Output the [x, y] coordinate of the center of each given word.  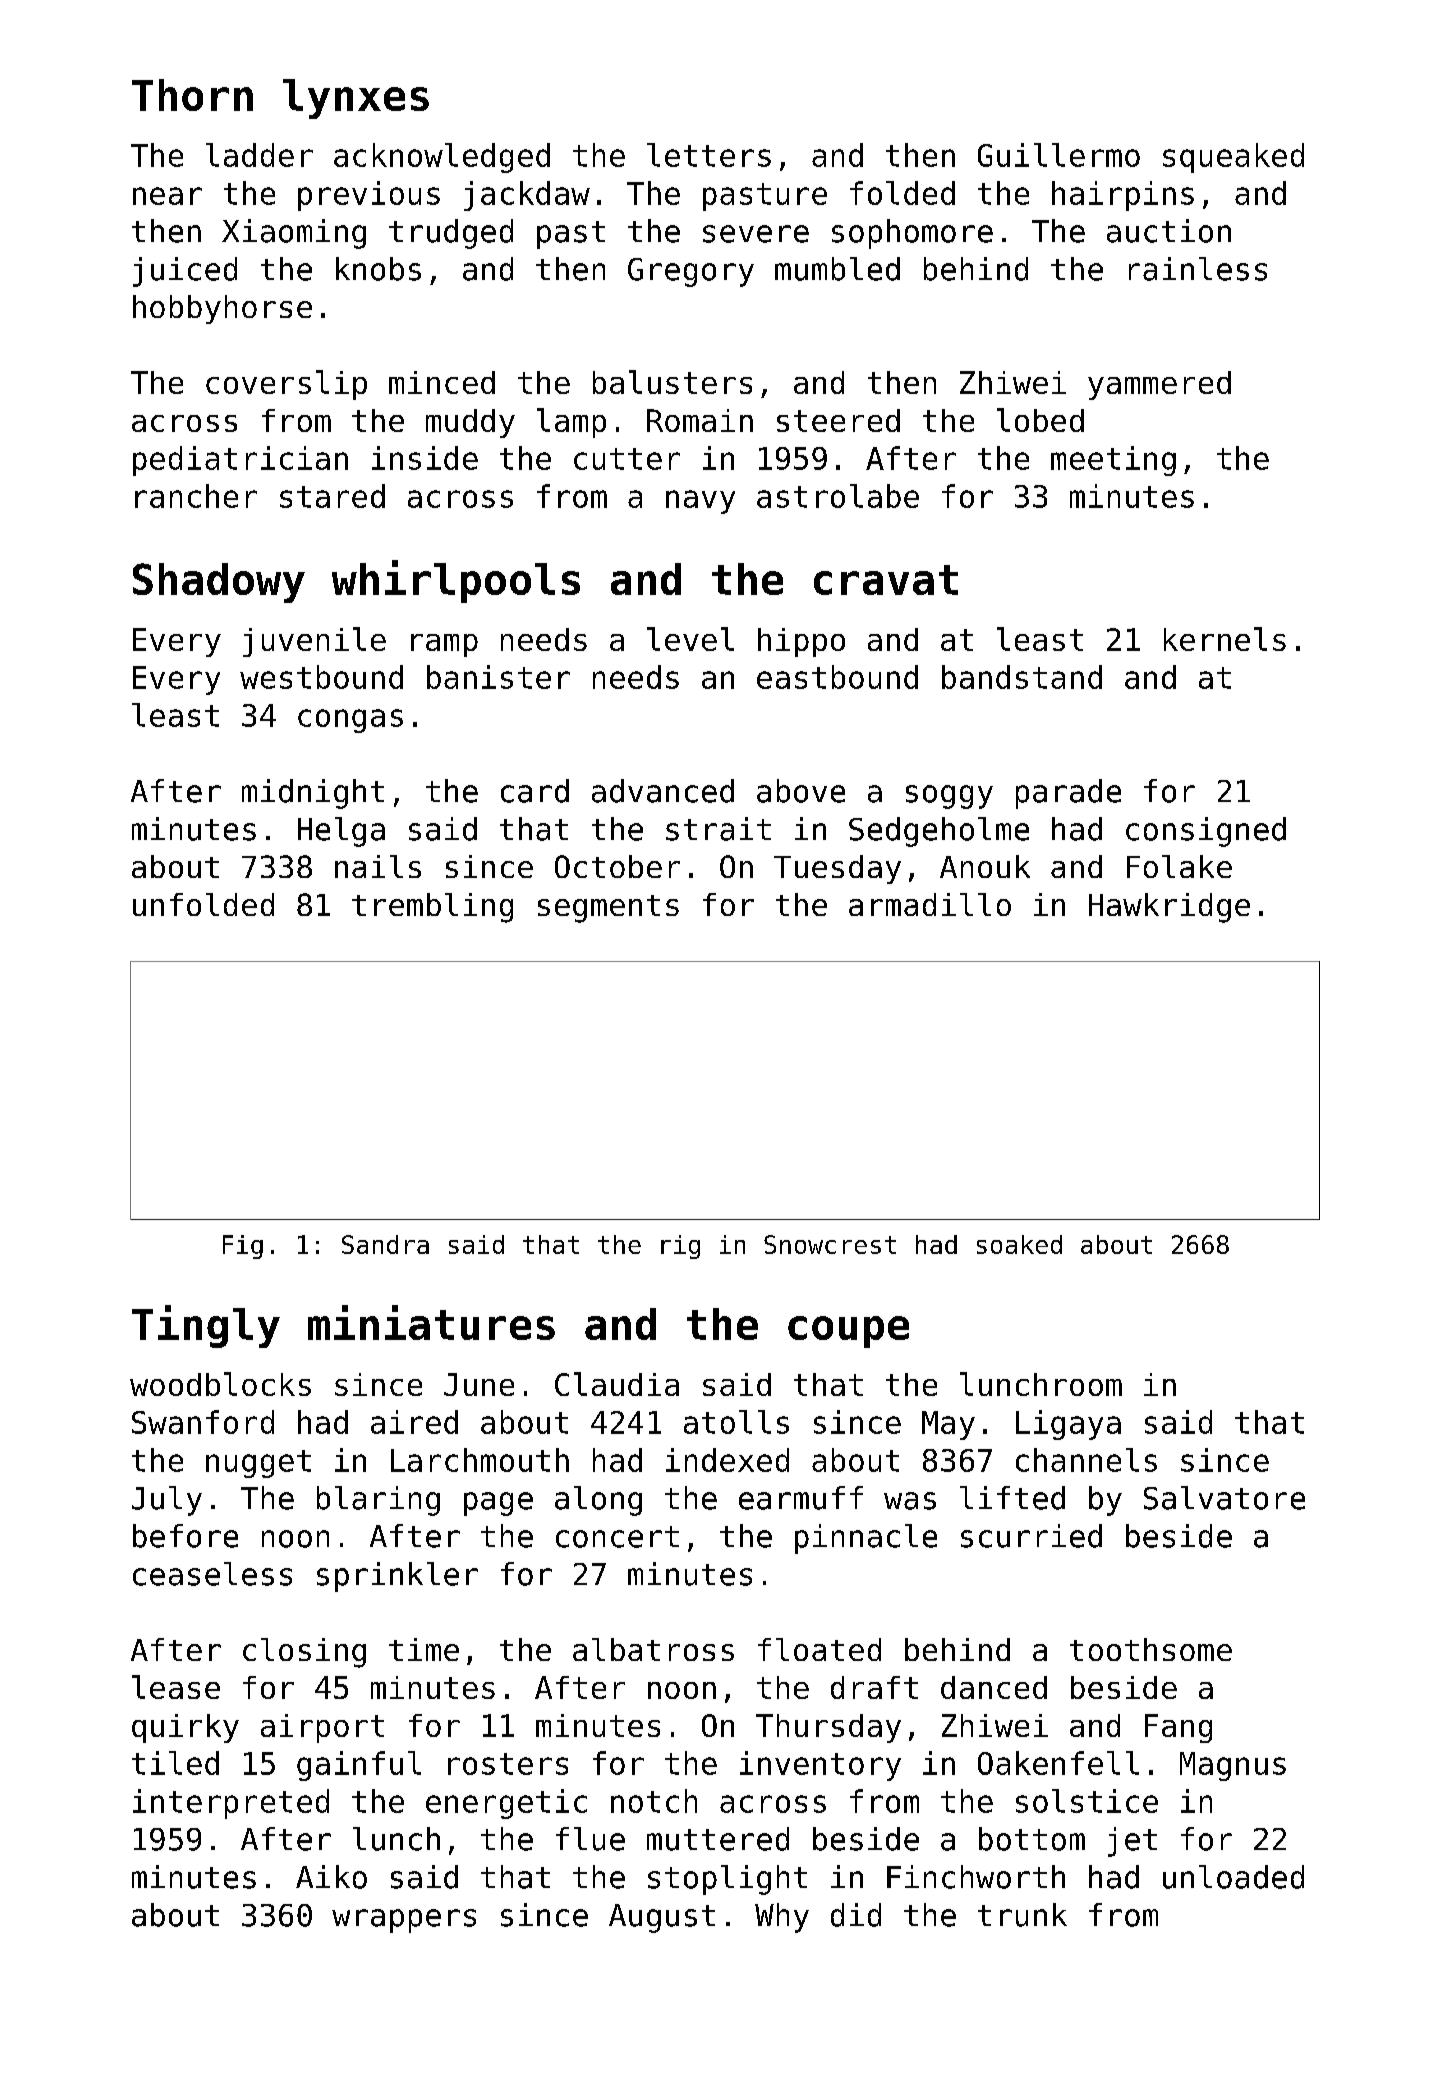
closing [304, 1653]
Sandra [385, 1244]
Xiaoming [294, 234]
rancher [196, 496]
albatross [653, 1649]
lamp [571, 423]
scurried [1031, 1536]
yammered [1159, 385]
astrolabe [838, 496]
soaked [1019, 1244]
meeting [1113, 461]
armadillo [930, 904]
